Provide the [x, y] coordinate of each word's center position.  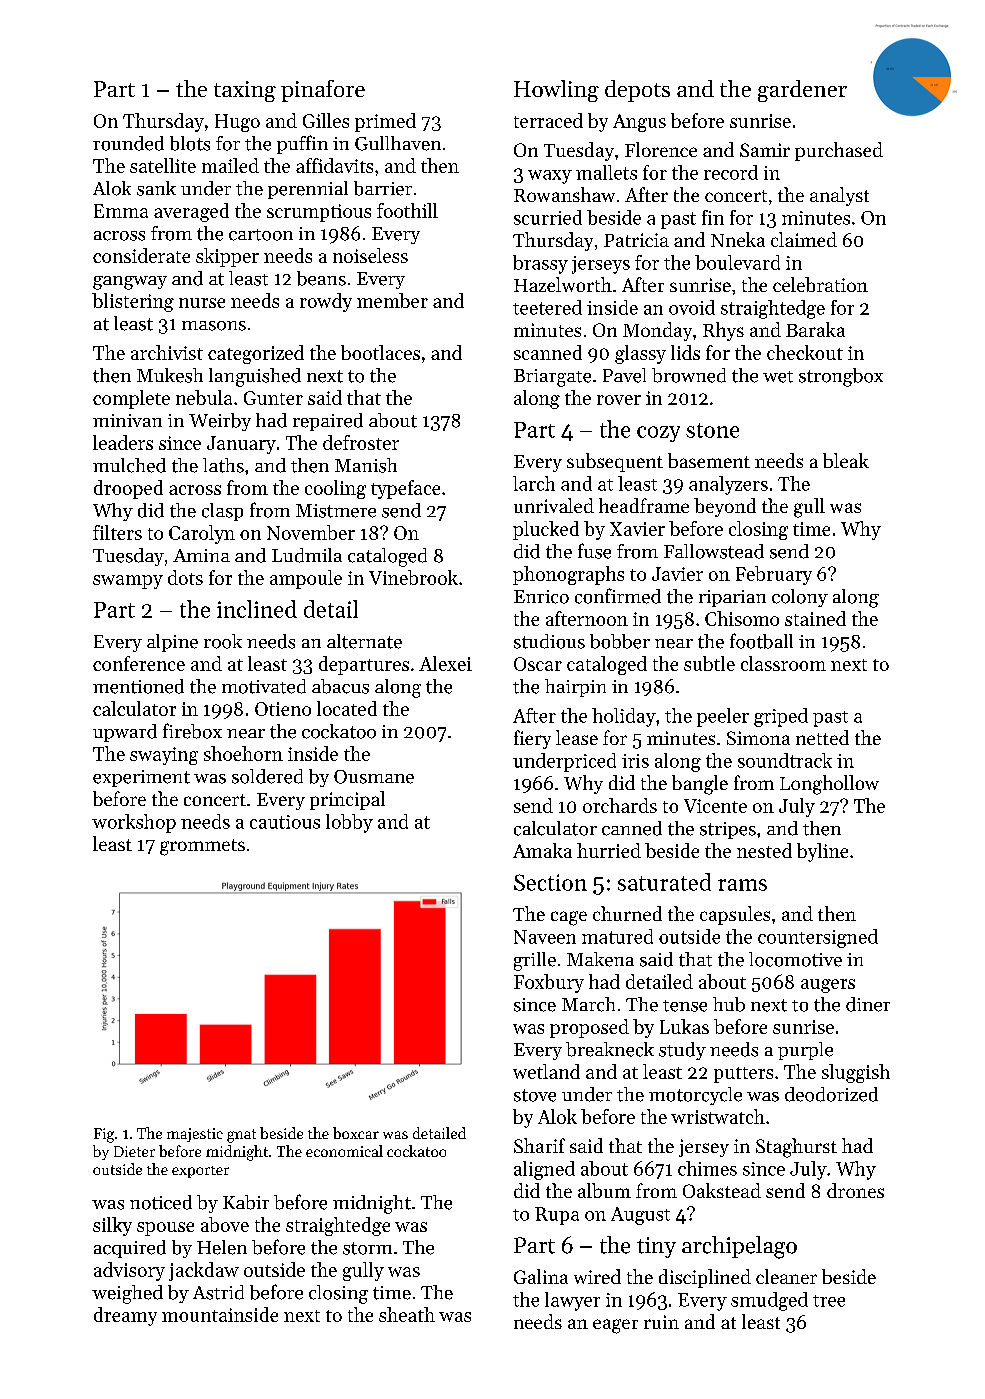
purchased [839, 151]
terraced [548, 120]
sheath [407, 1314]
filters [117, 532]
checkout [805, 352]
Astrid [218, 1292]
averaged [191, 212]
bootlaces [380, 352]
